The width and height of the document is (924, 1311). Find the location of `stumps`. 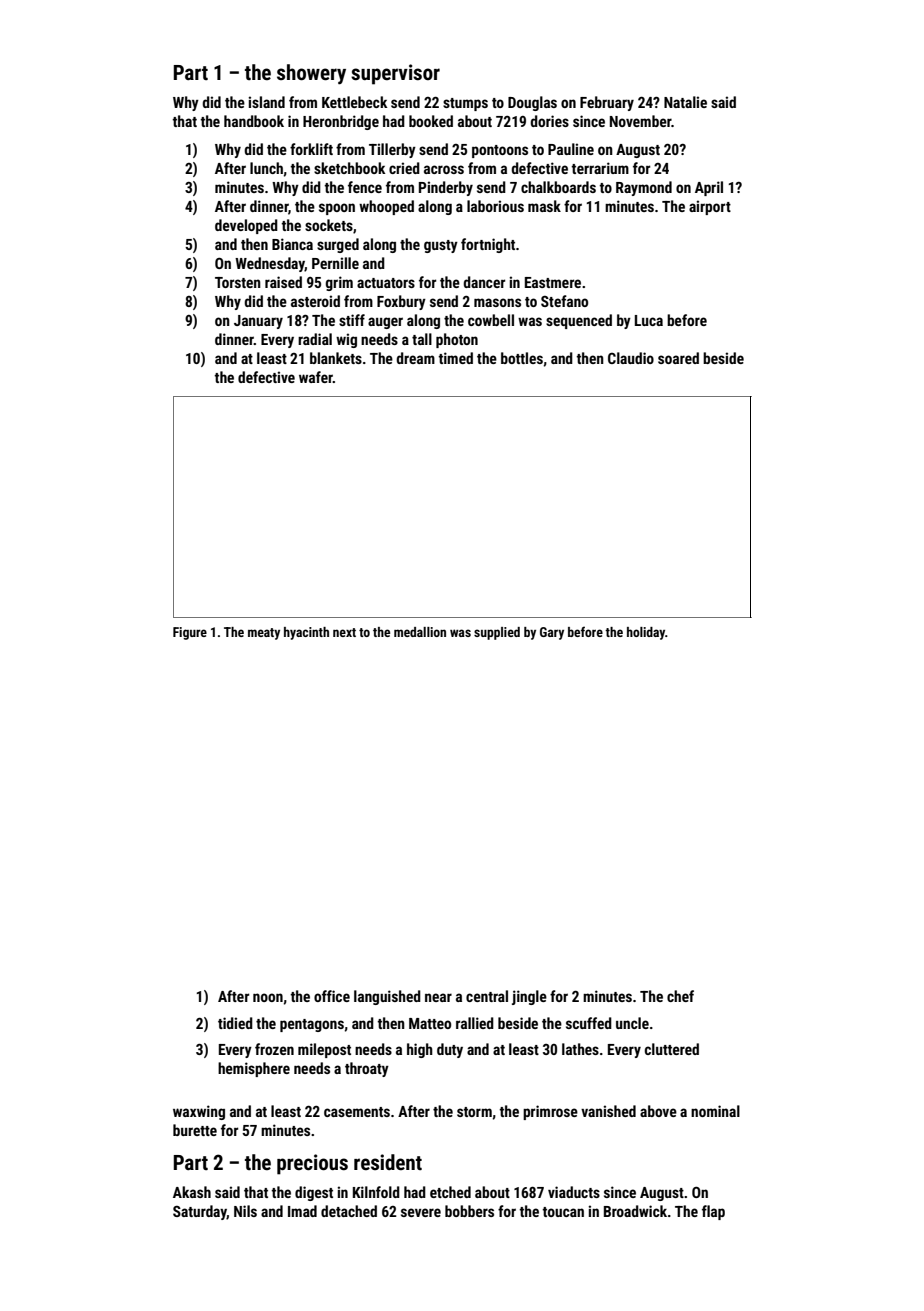

stumps is located at coordinates (465, 104).
